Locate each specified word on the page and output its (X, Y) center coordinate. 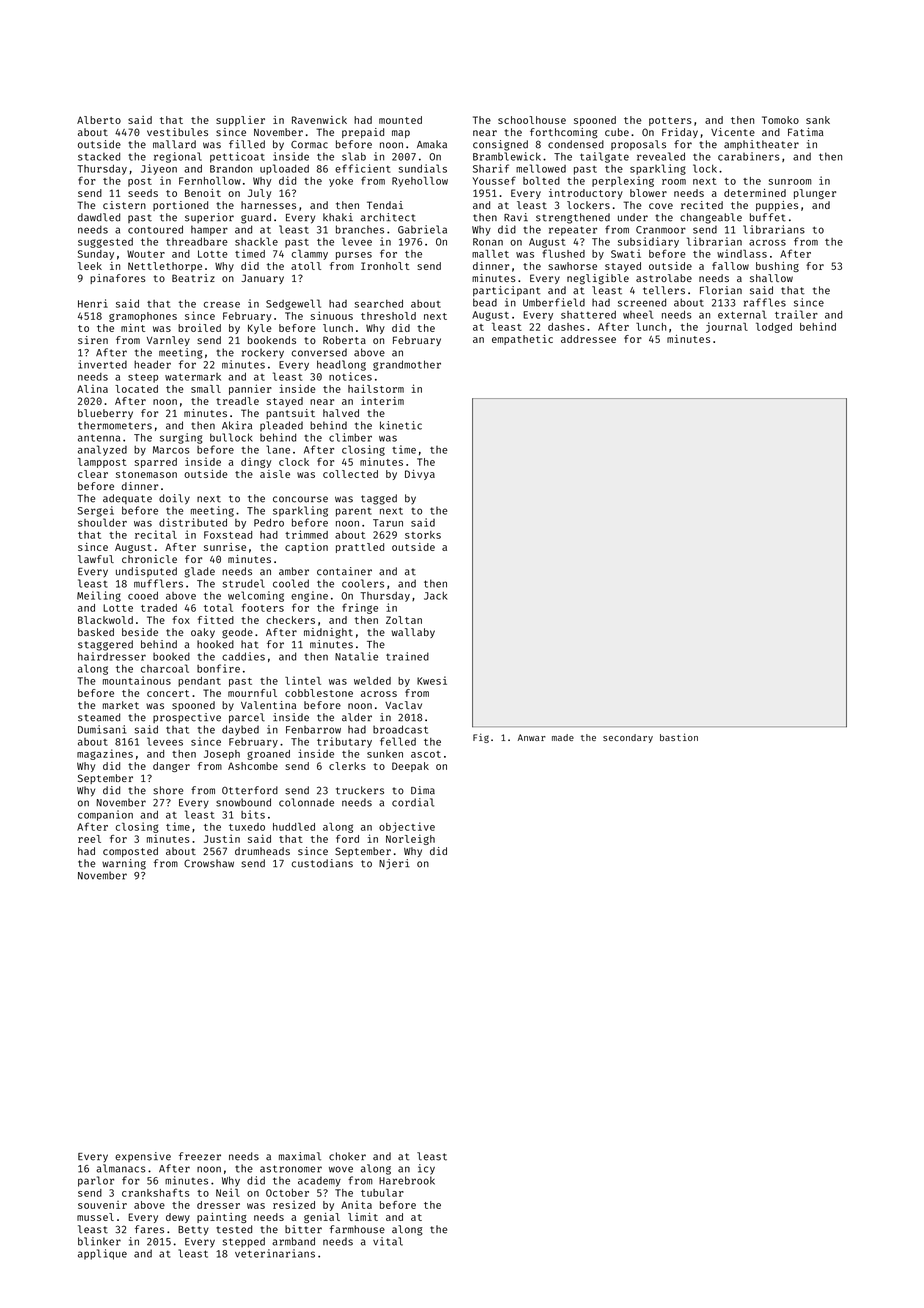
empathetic (522, 340)
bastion (679, 737)
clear (93, 474)
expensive (143, 1157)
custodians (322, 863)
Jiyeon (159, 169)
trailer (796, 314)
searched (379, 303)
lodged (774, 328)
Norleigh (410, 839)
